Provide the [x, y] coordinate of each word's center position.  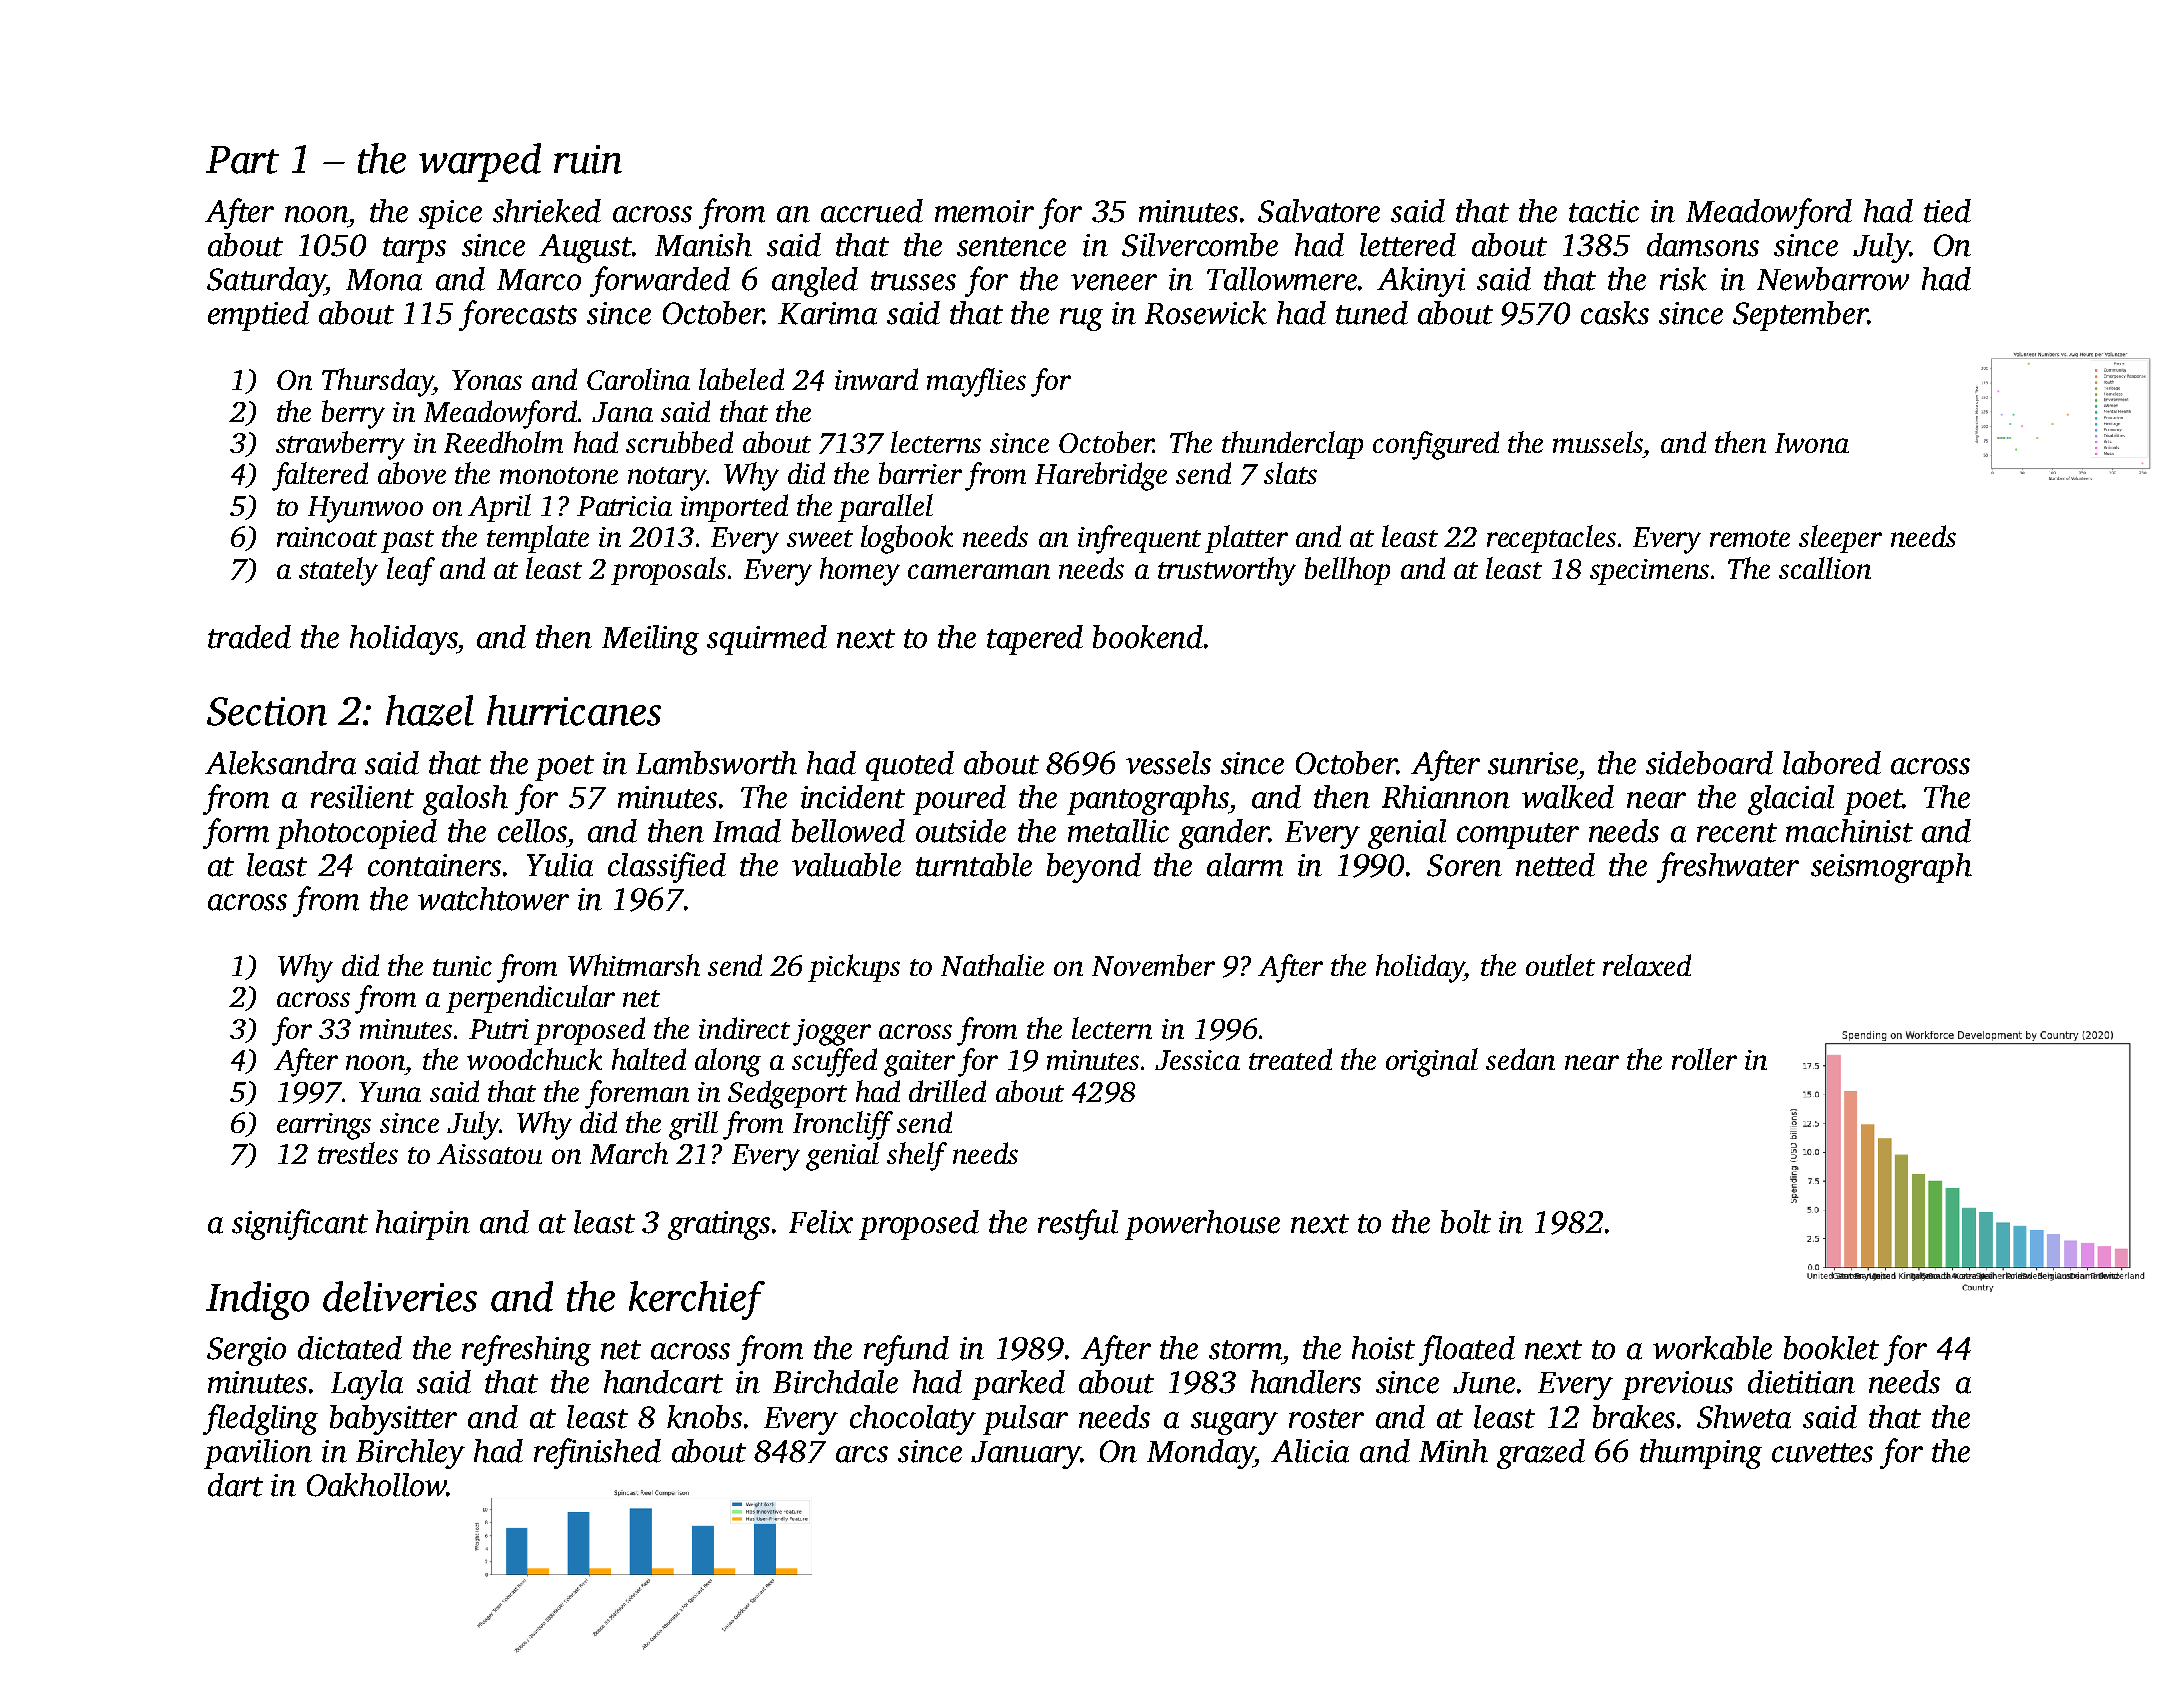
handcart [663, 1382]
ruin [588, 159]
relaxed [1647, 965]
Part [242, 160]
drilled [947, 1091]
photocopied [356, 834]
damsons [1703, 245]
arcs [862, 1454]
